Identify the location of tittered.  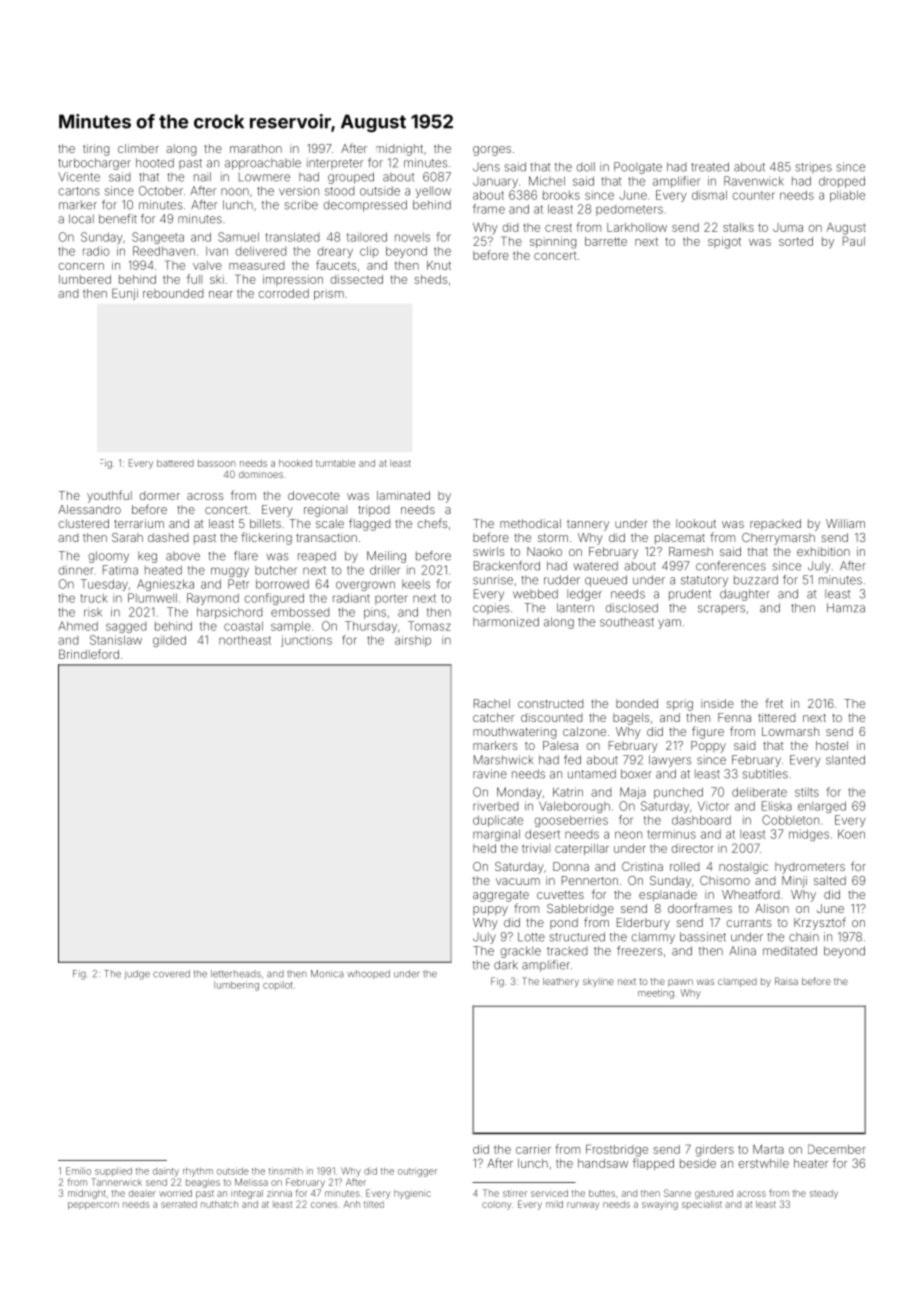
(776, 717).
